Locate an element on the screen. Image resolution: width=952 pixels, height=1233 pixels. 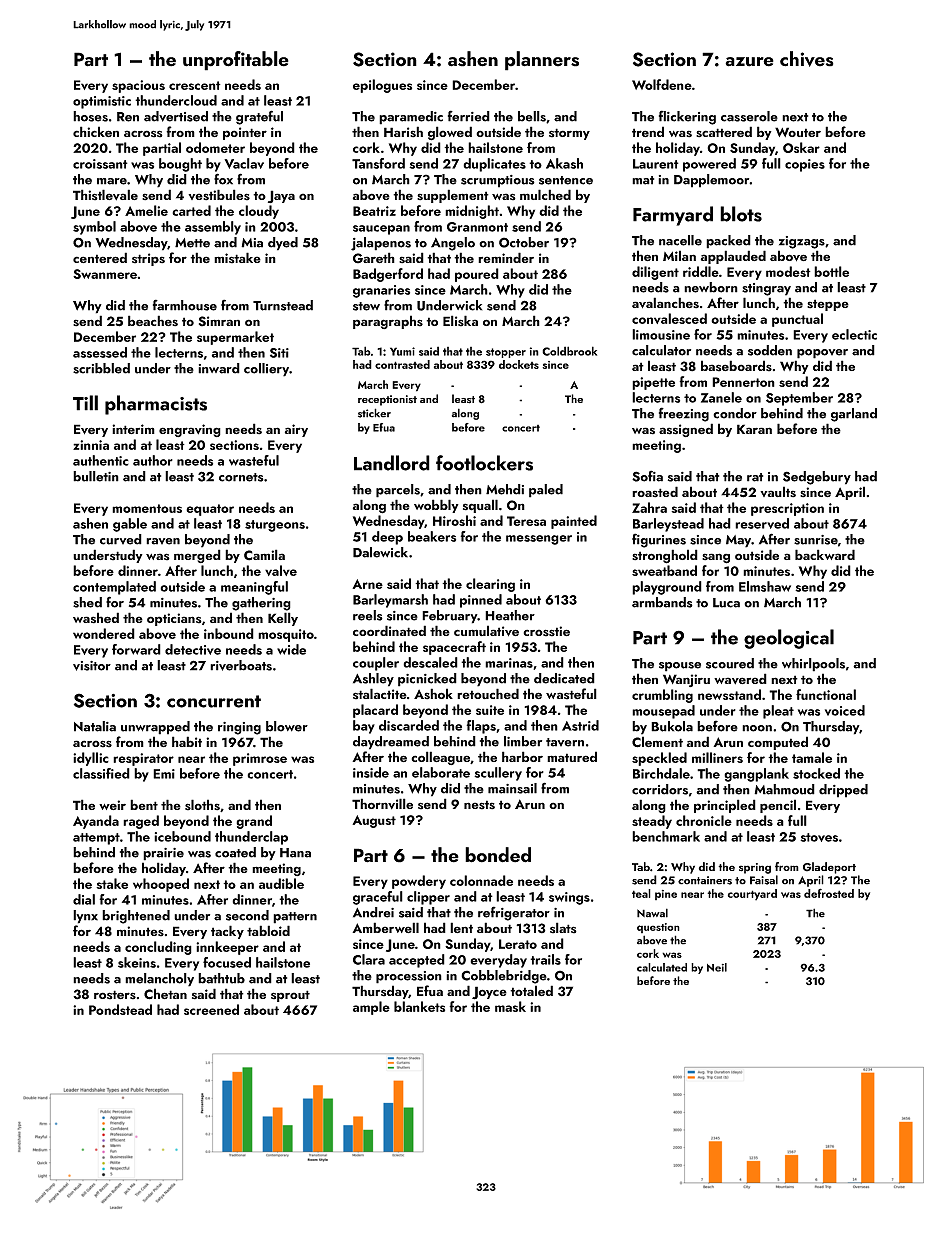
Swanmere is located at coordinates (105, 274).
